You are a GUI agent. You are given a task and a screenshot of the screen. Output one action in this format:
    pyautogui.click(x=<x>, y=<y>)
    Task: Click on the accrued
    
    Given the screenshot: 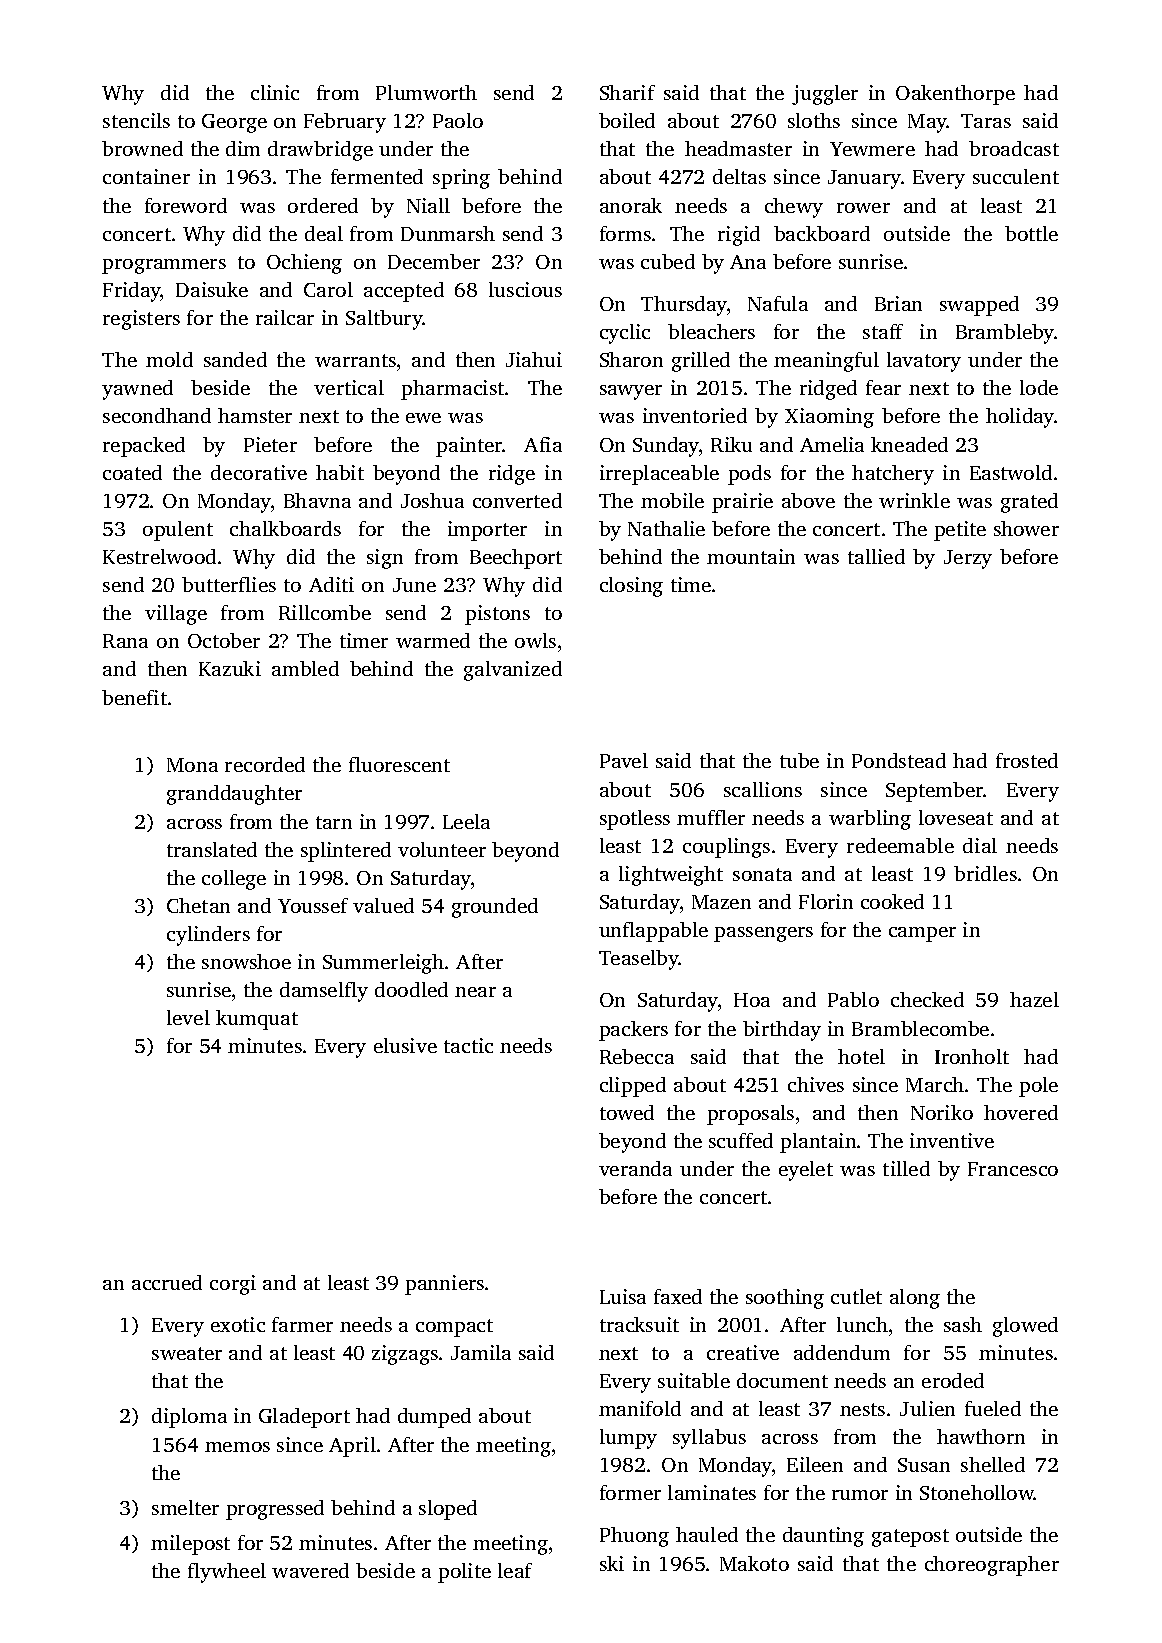 What is the action you would take?
    pyautogui.click(x=167, y=1282)
